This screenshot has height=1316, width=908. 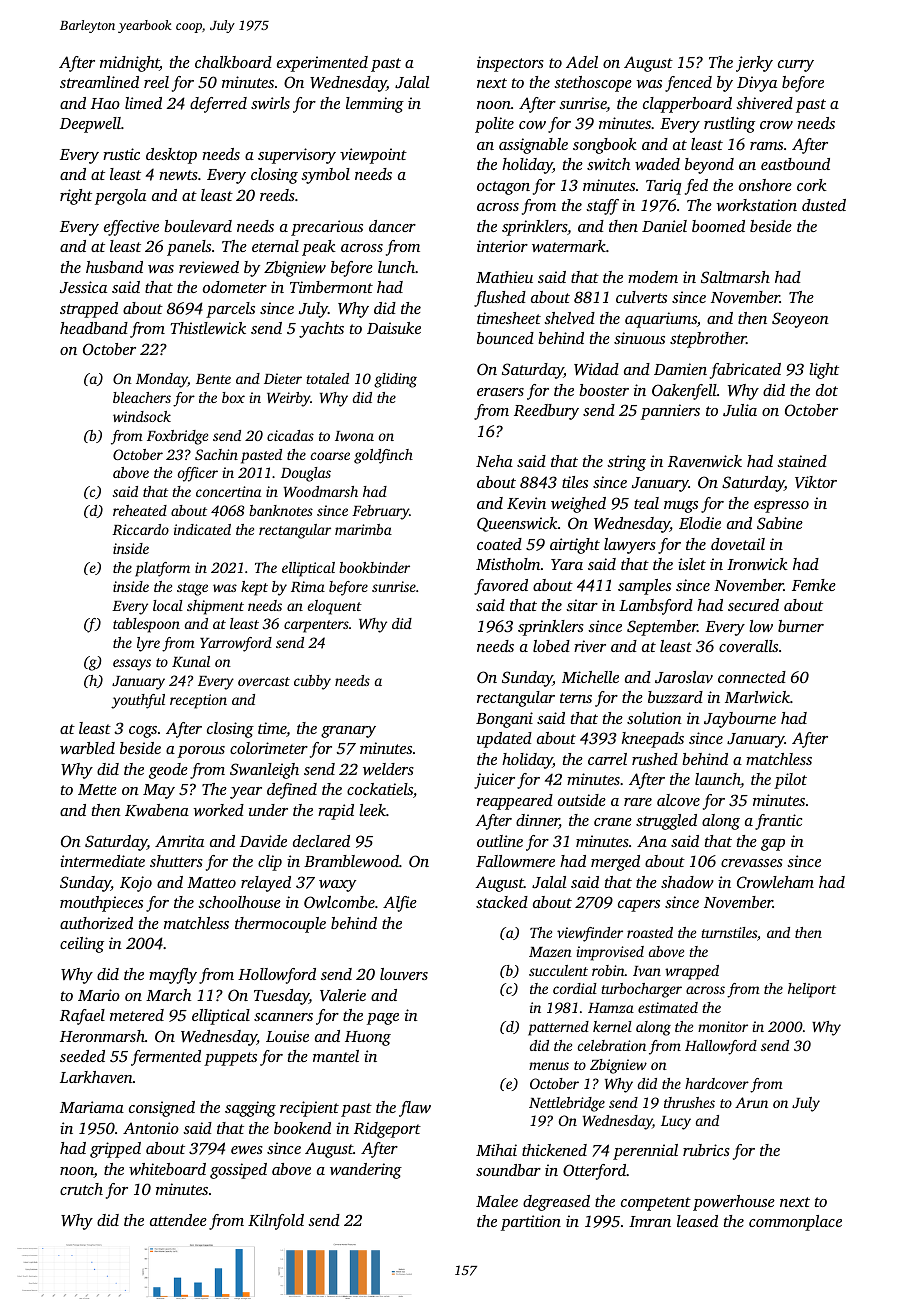 I want to click on heliport, so click(x=812, y=990).
